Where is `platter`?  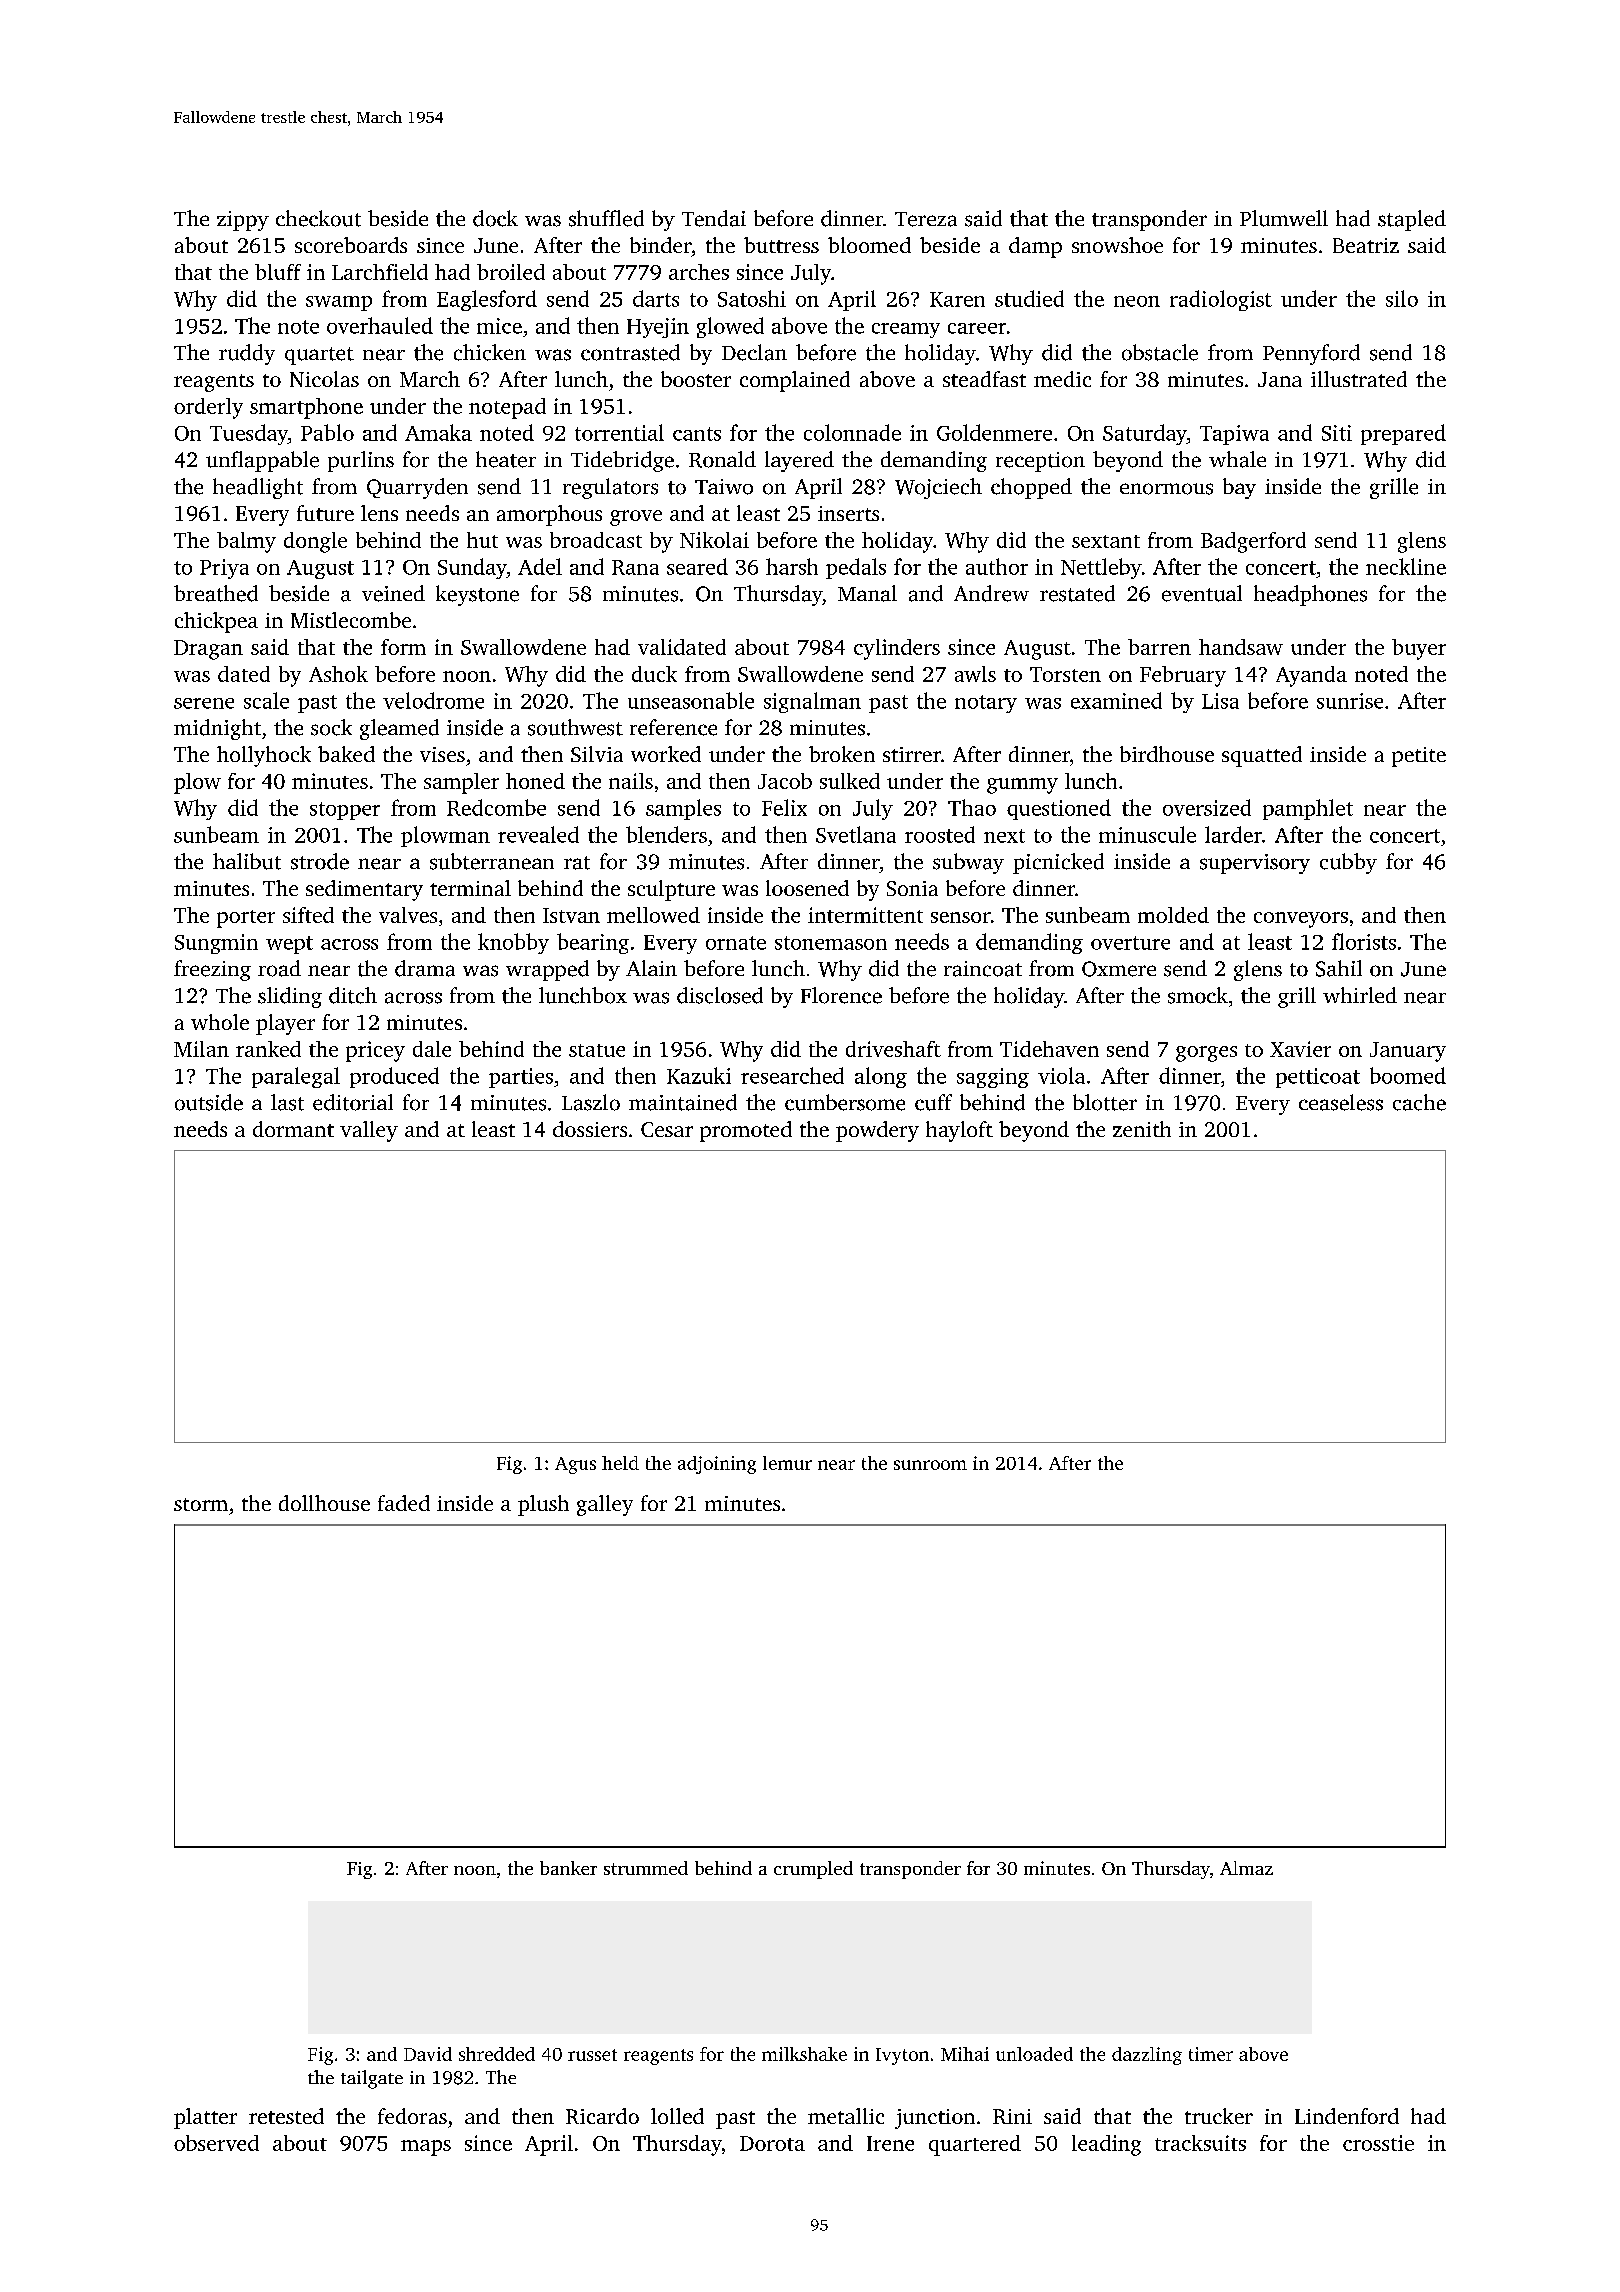
platter is located at coordinates (205, 2118).
